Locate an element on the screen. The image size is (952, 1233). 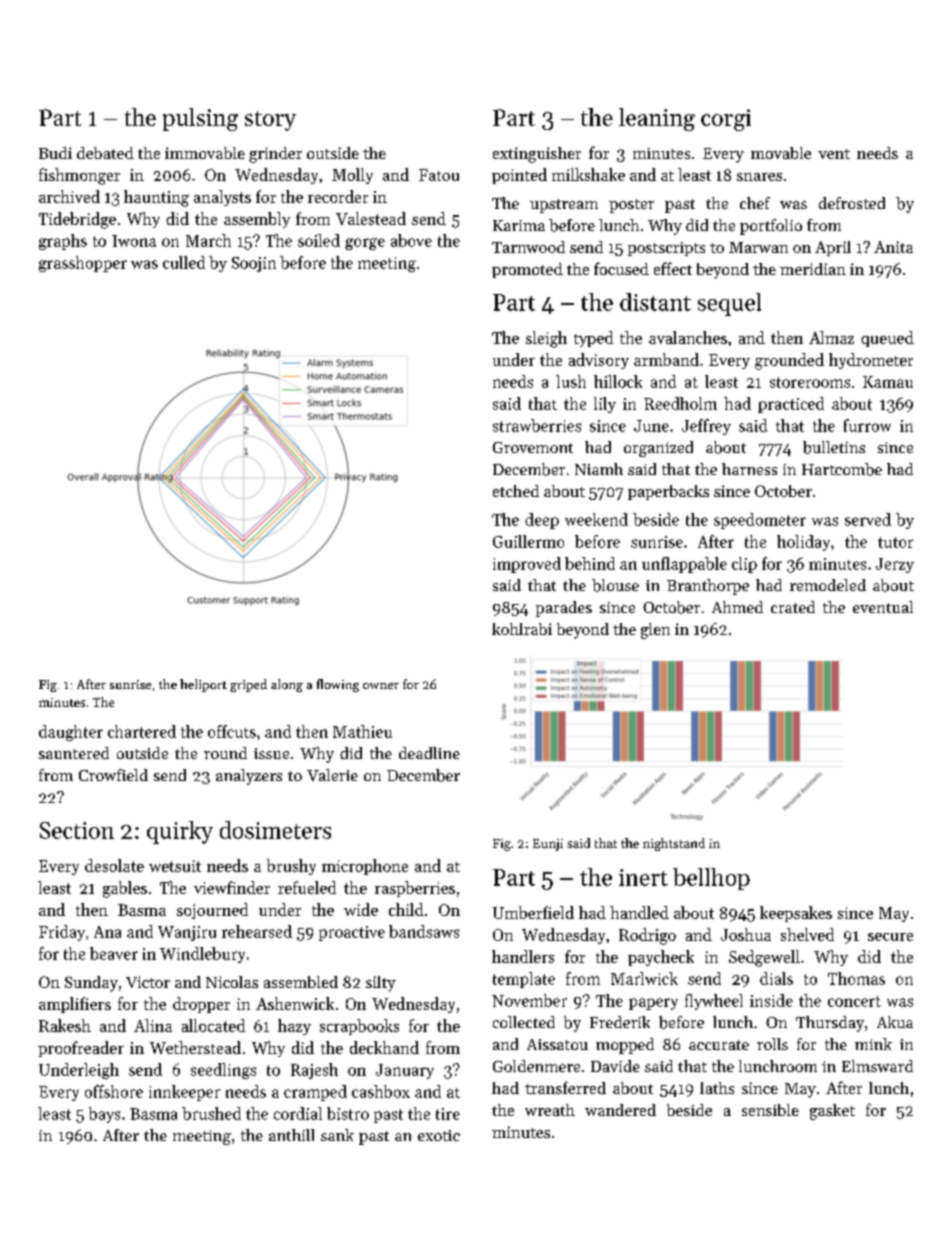
daughter is located at coordinates (71, 733).
